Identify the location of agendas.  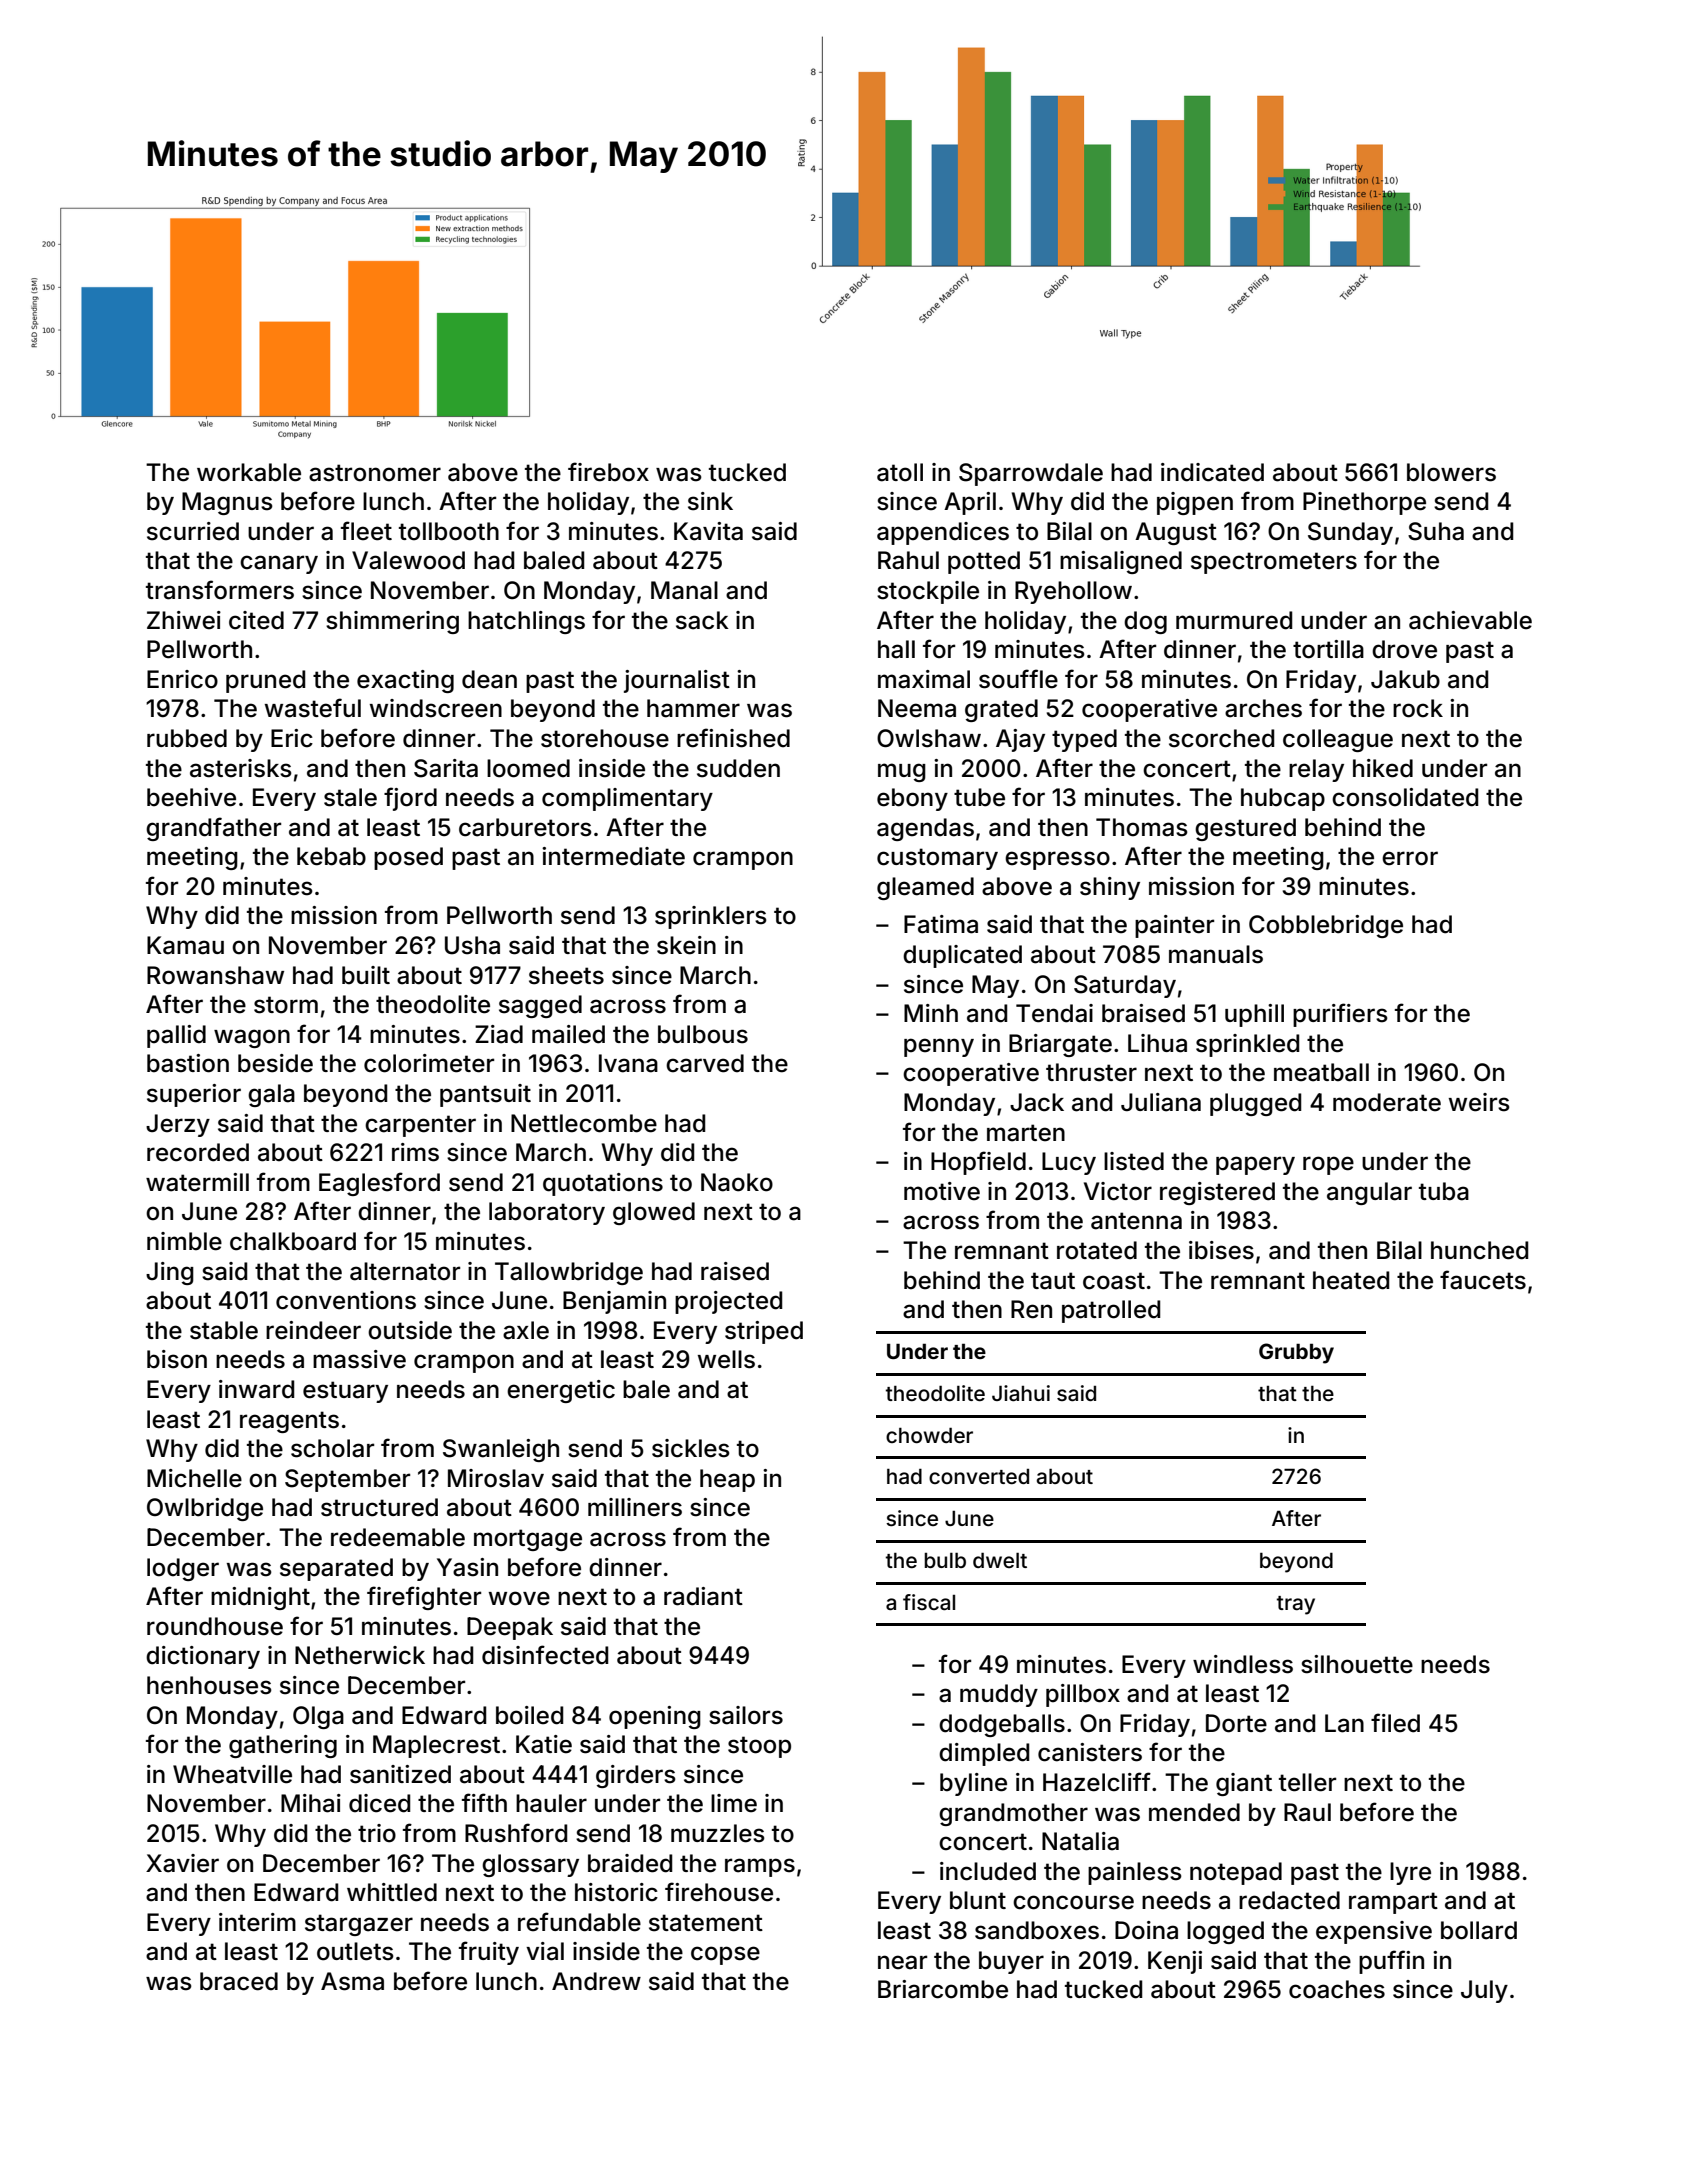
(925, 829).
